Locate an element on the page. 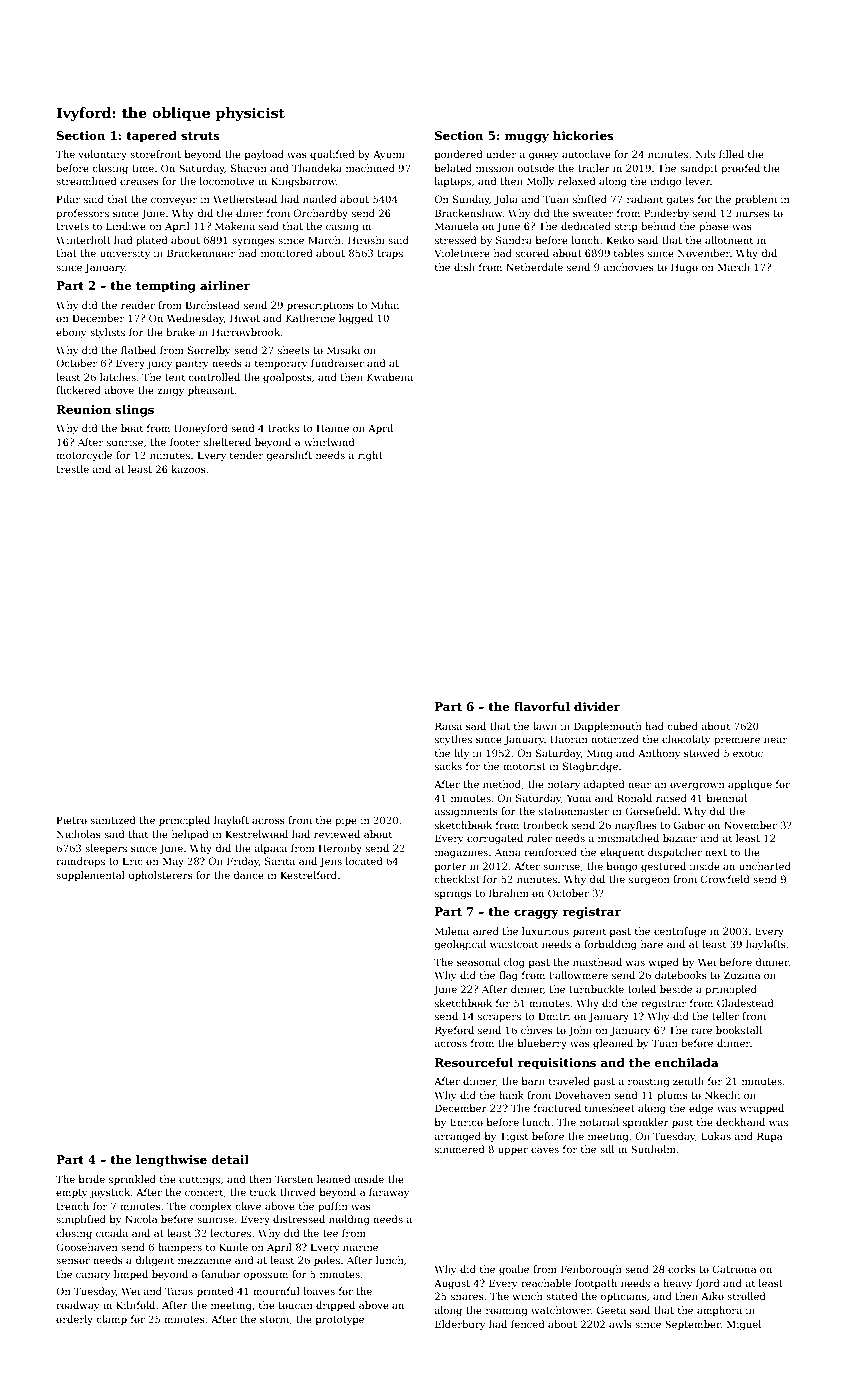 The height and width of the image is (1400, 849). awls is located at coordinates (620, 1324).
